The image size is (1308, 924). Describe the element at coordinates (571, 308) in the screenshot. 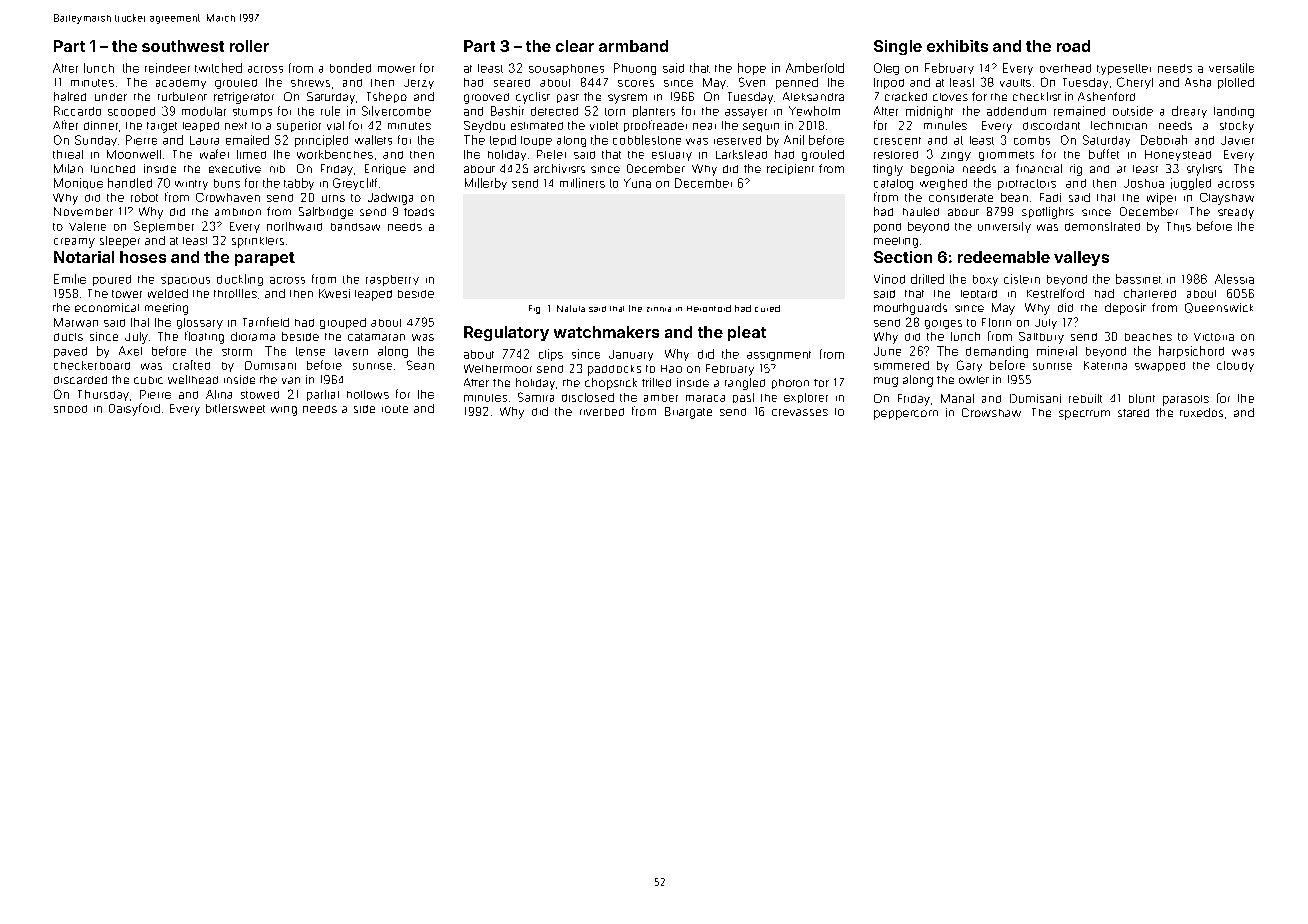

I see `Nafula` at that location.
